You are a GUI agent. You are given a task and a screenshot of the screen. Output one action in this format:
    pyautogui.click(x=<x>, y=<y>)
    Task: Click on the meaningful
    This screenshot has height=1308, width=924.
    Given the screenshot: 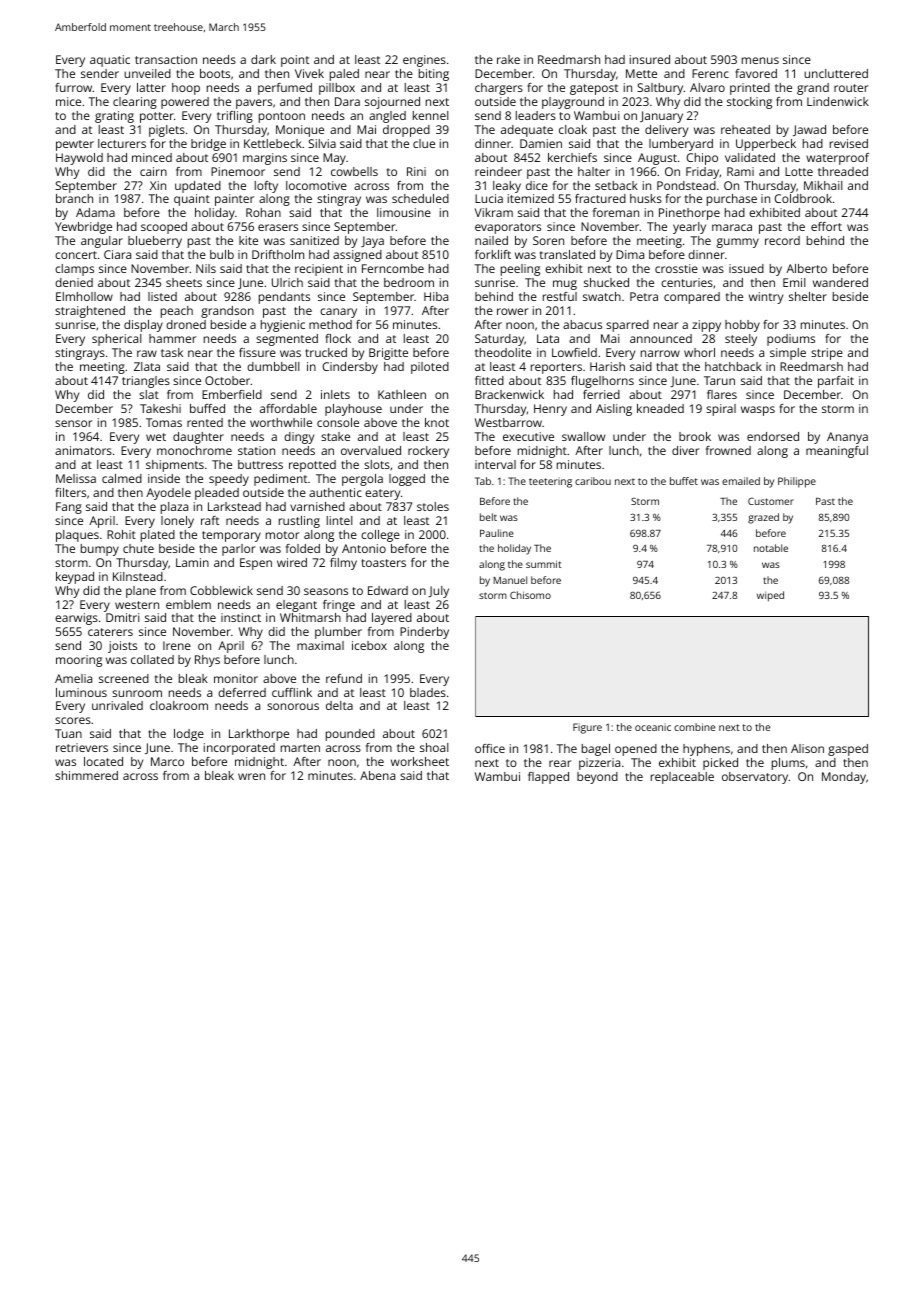 What is the action you would take?
    pyautogui.click(x=837, y=452)
